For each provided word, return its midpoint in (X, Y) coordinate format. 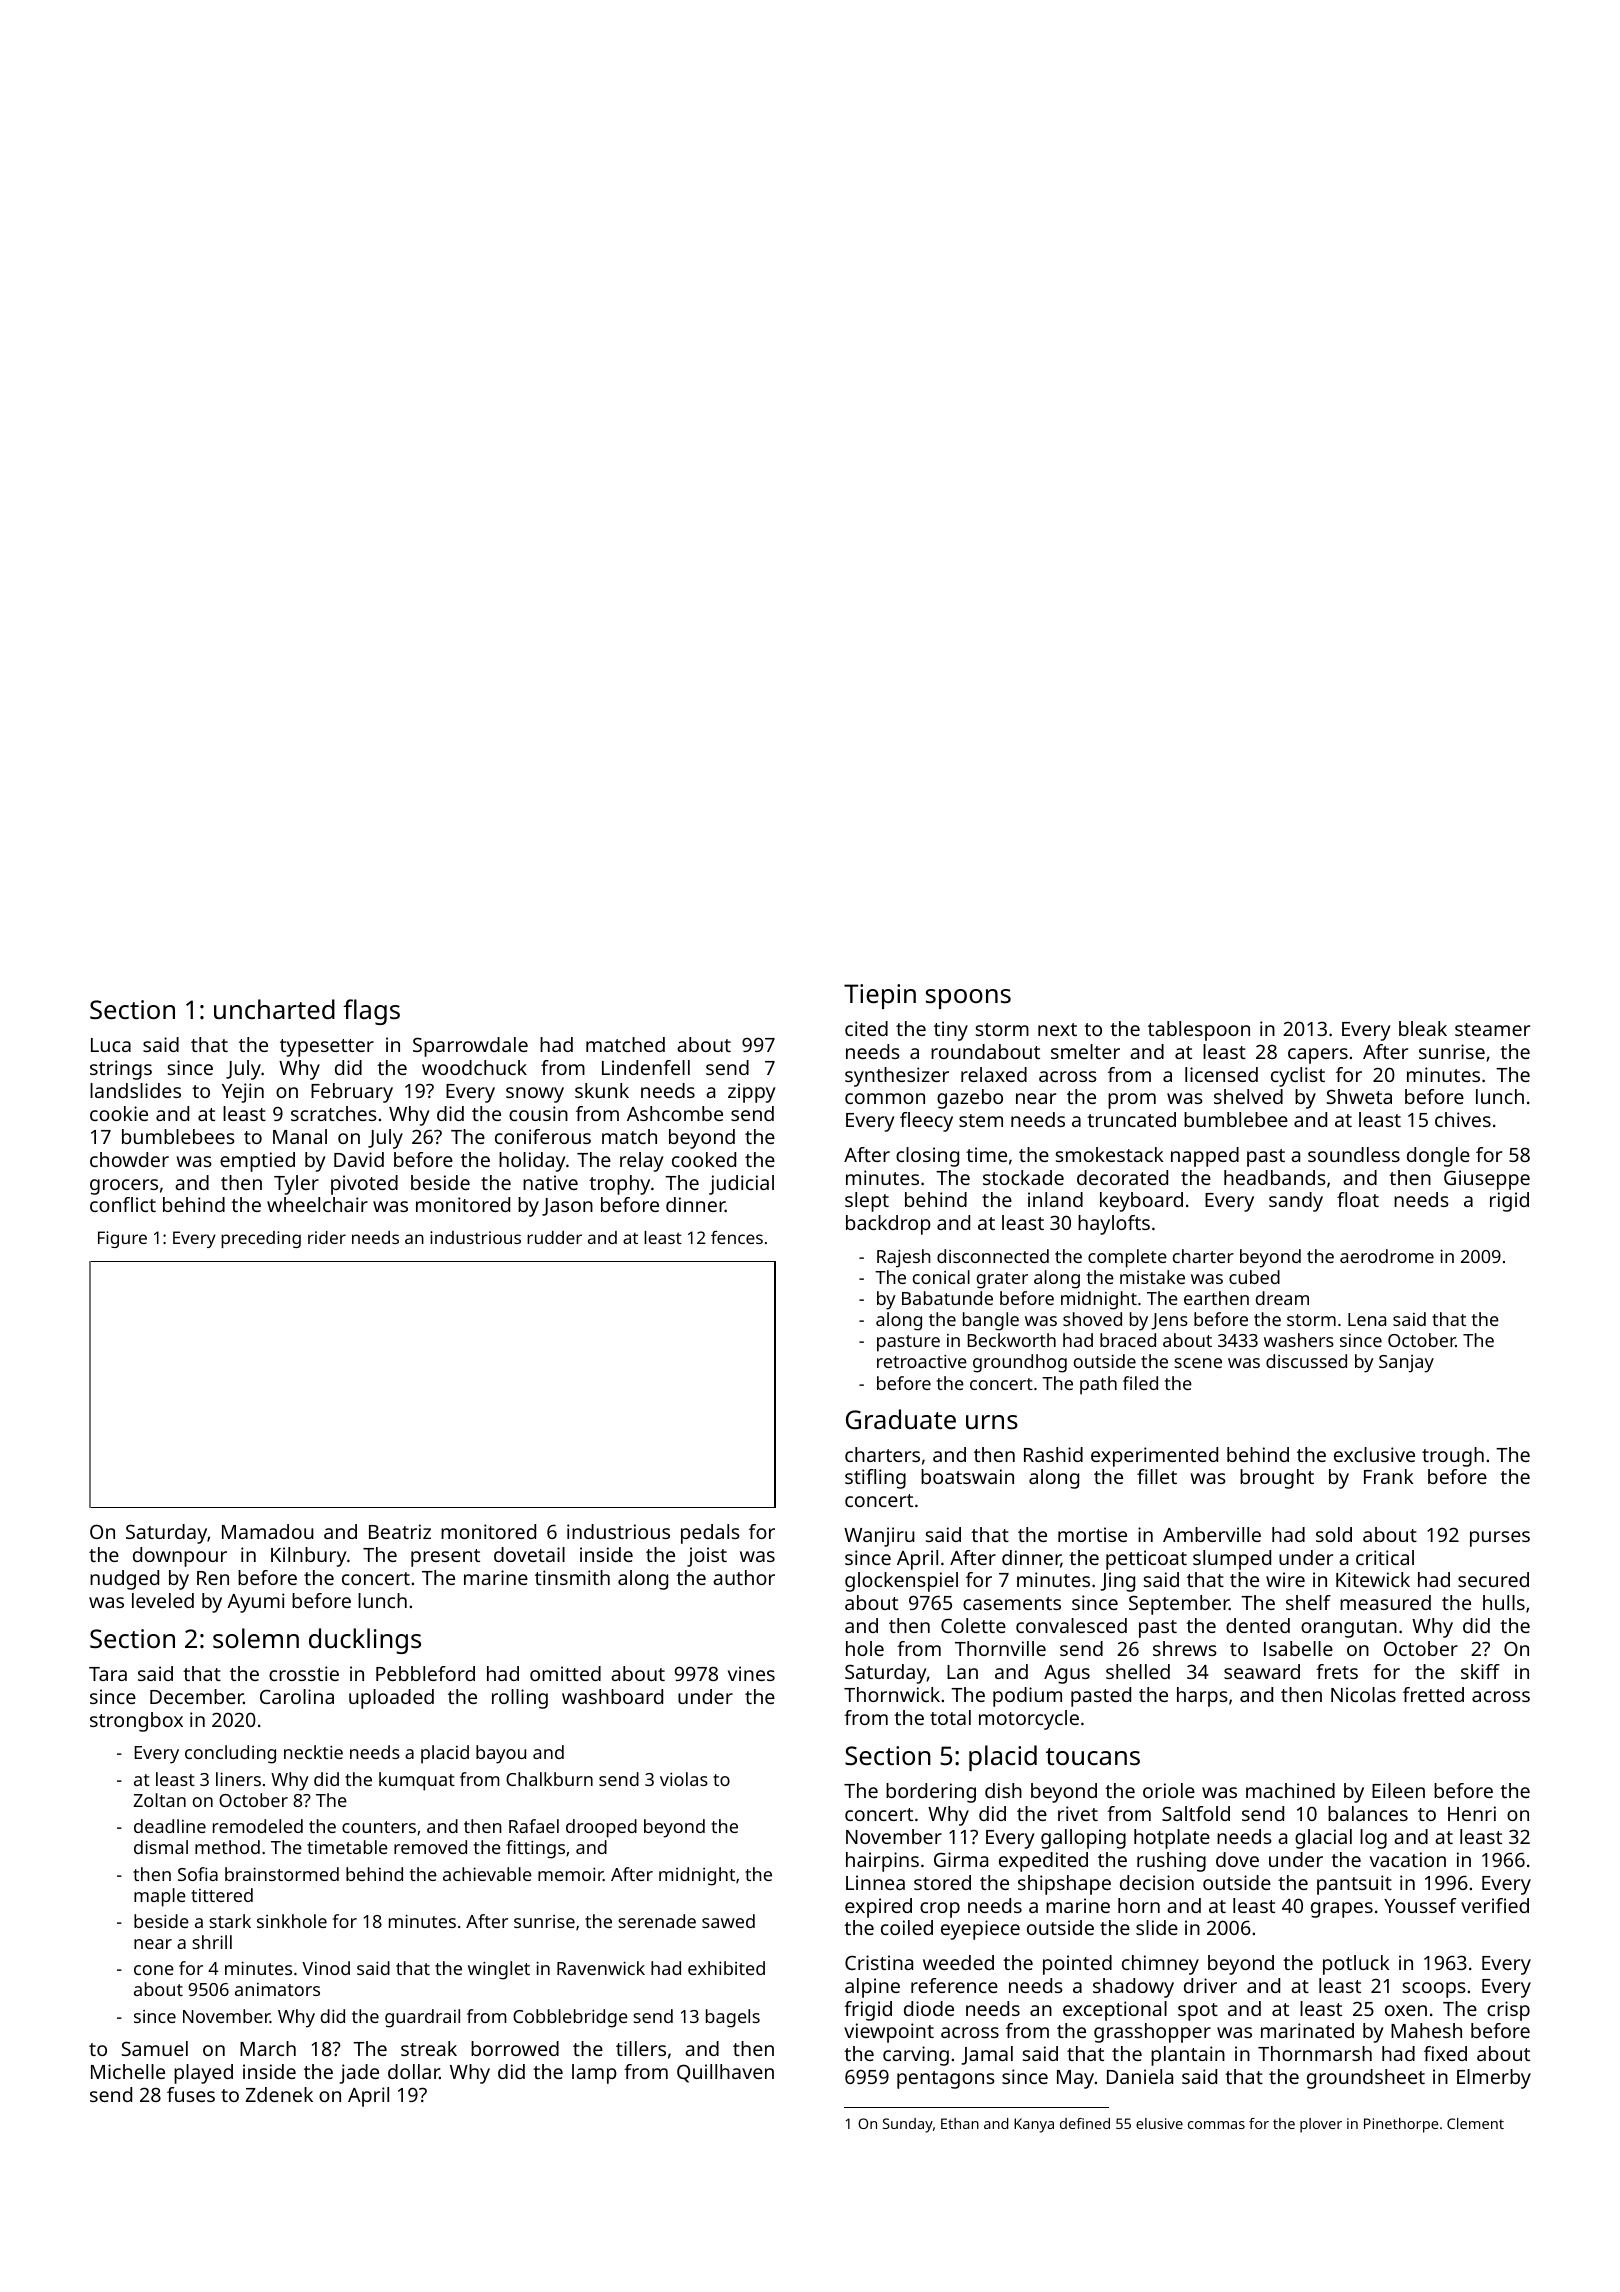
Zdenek (279, 2094)
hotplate (1172, 1839)
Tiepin (880, 996)
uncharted (274, 1009)
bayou (501, 1754)
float (1358, 1199)
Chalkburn (549, 1779)
